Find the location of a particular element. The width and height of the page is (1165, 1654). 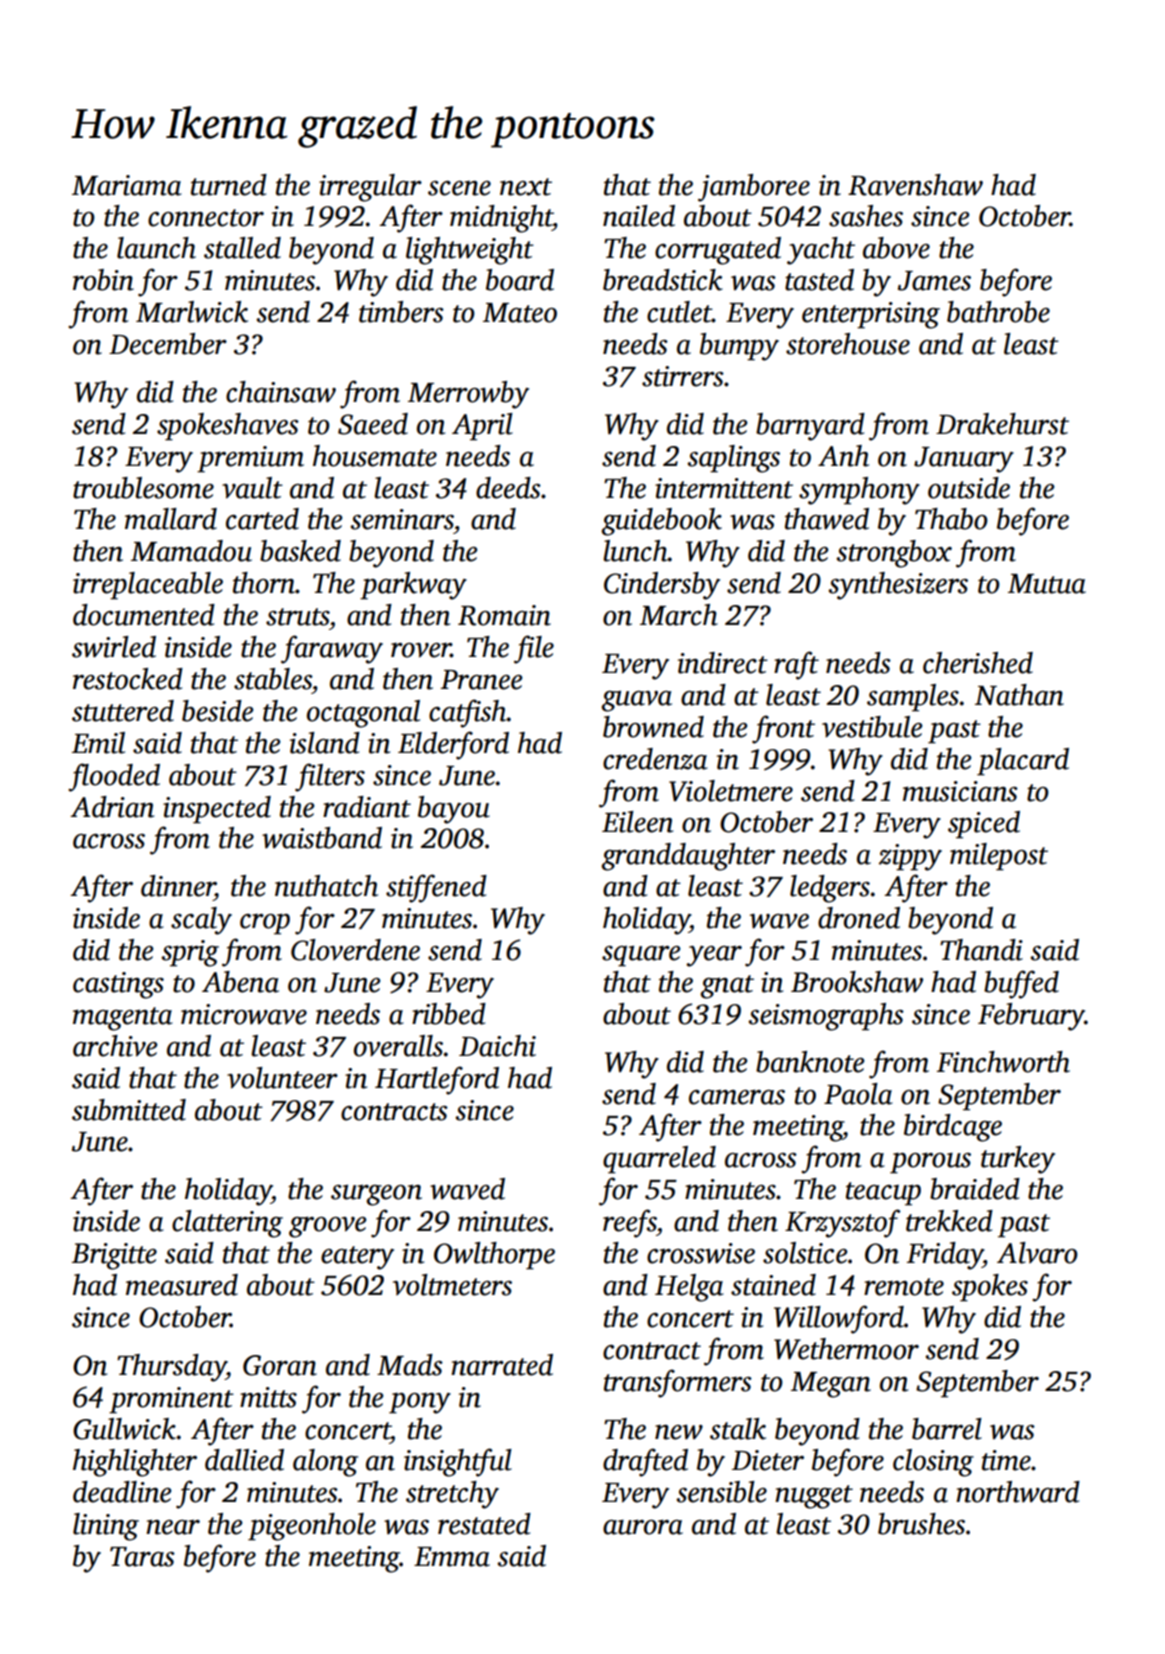

brushes is located at coordinates (921, 1524).
